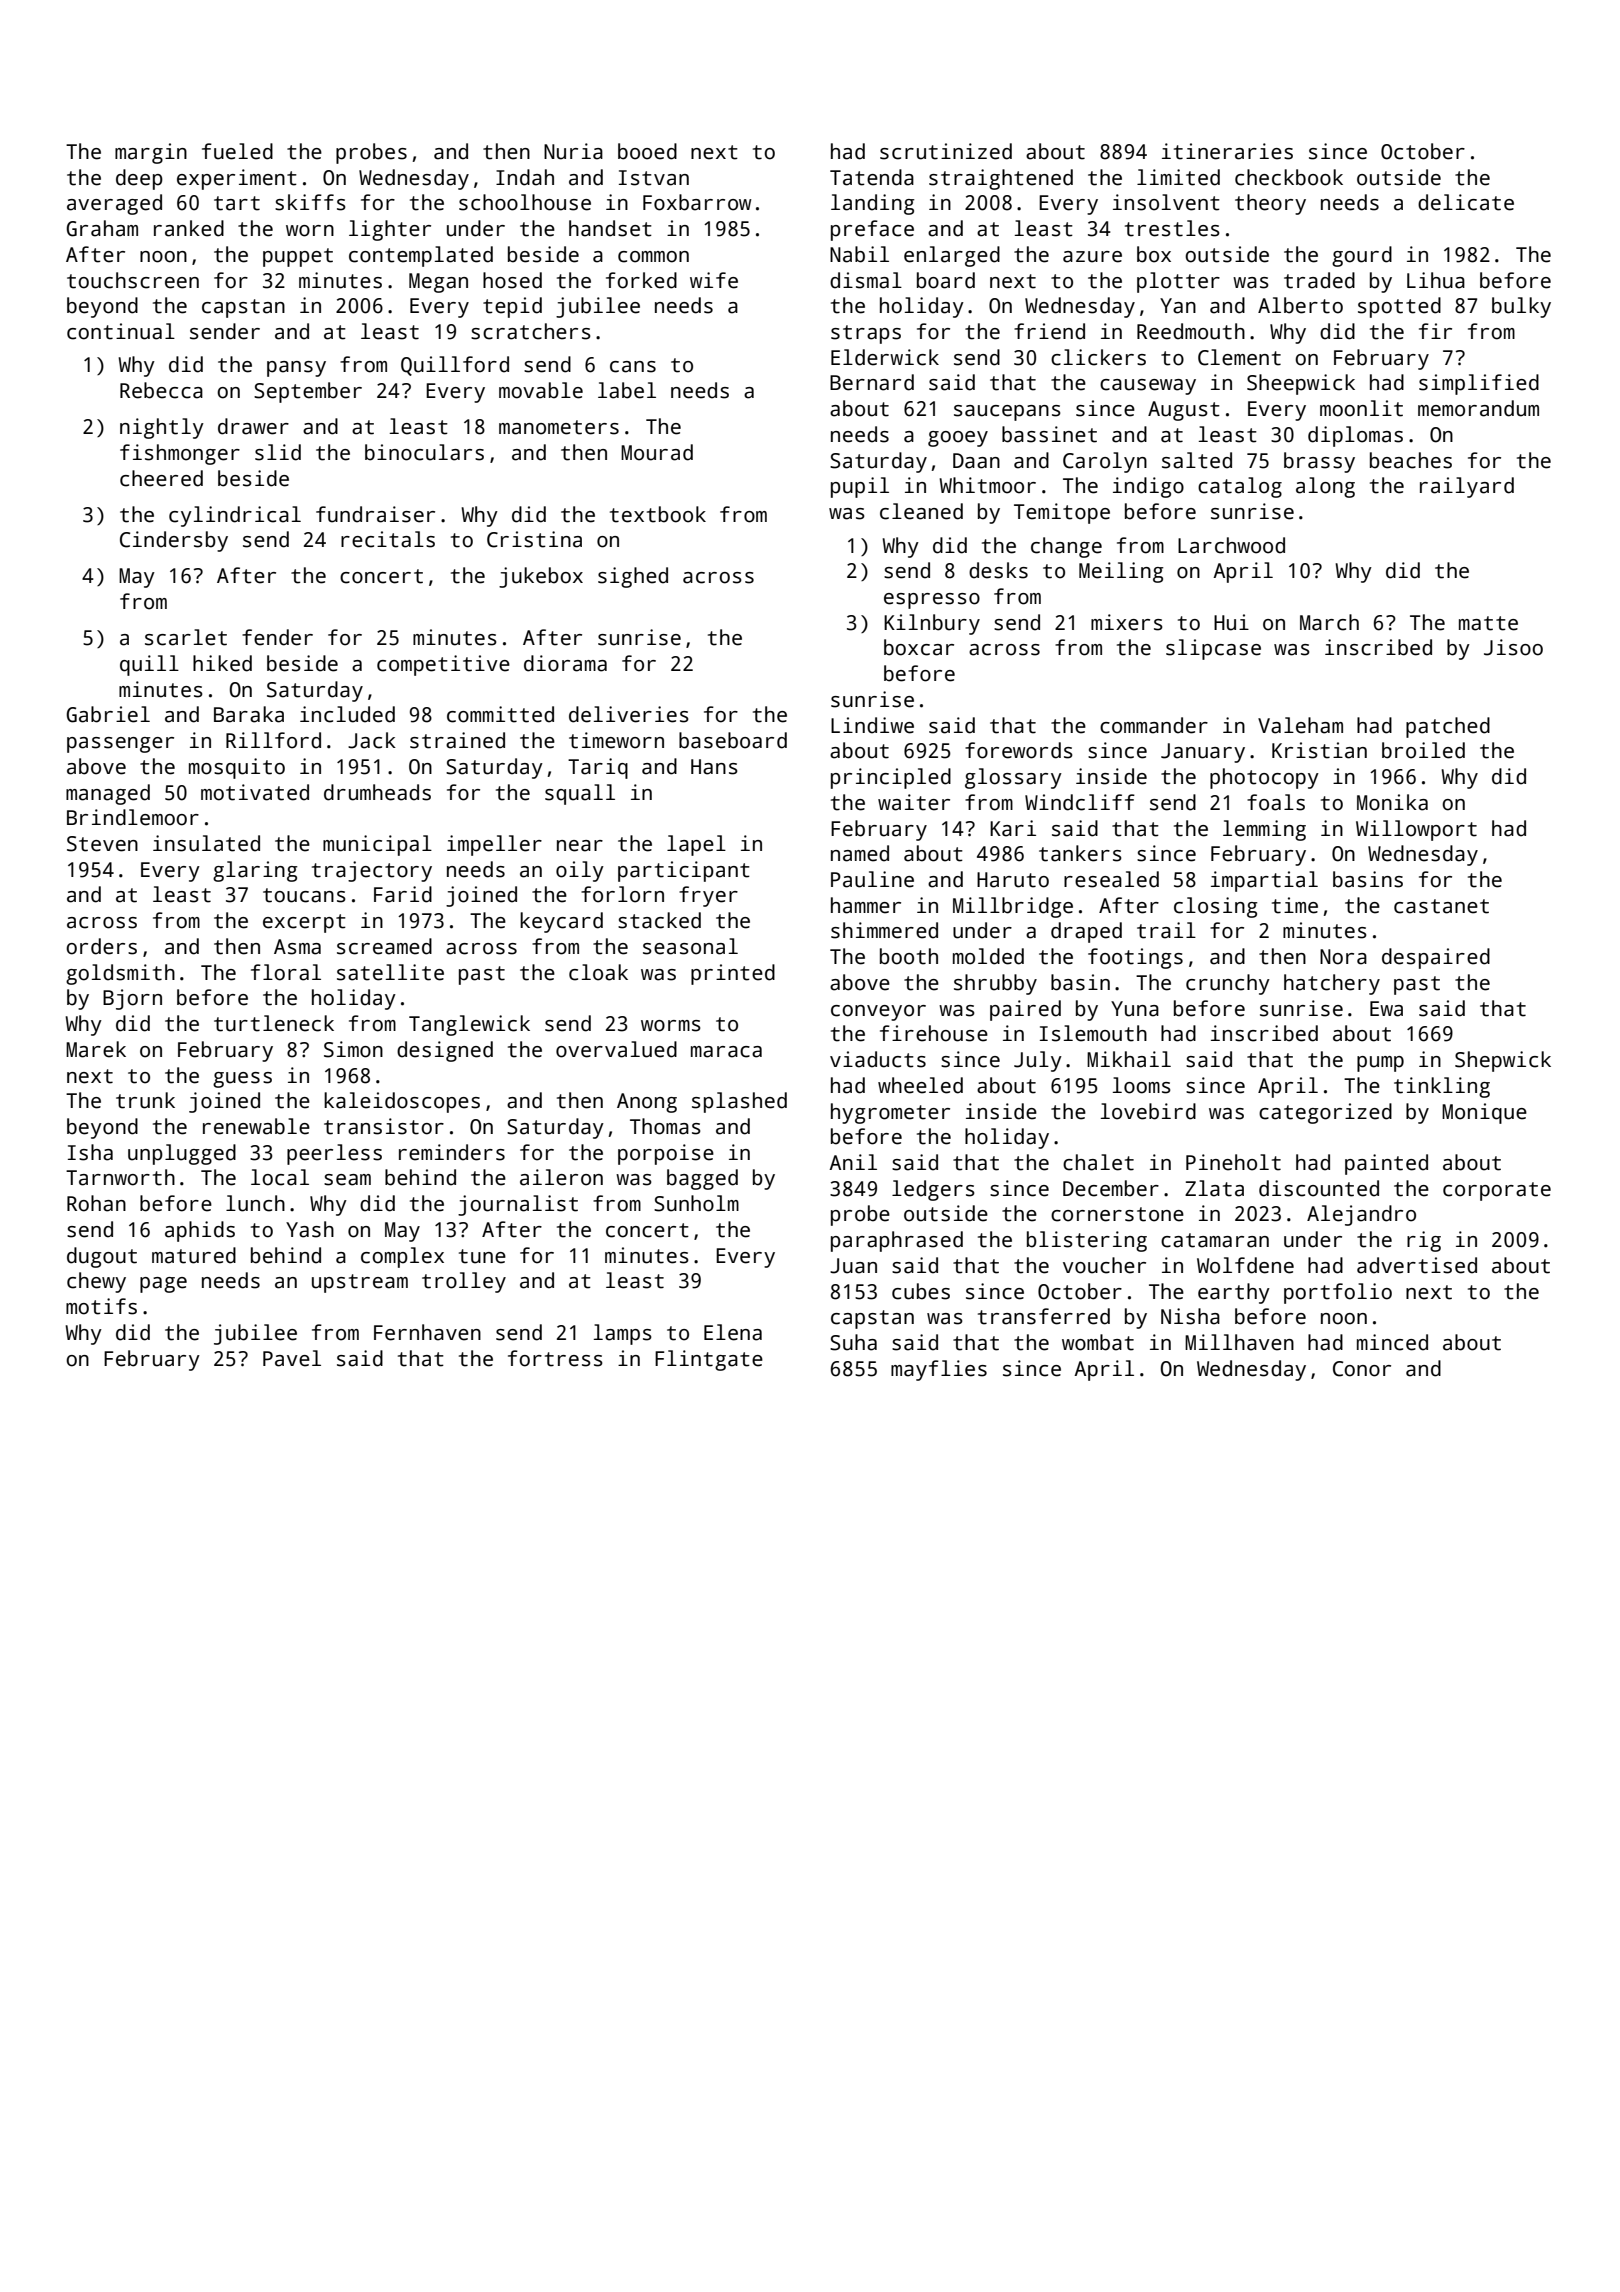  Describe the element at coordinates (933, 1190) in the screenshot. I see `ledgers` at that location.
